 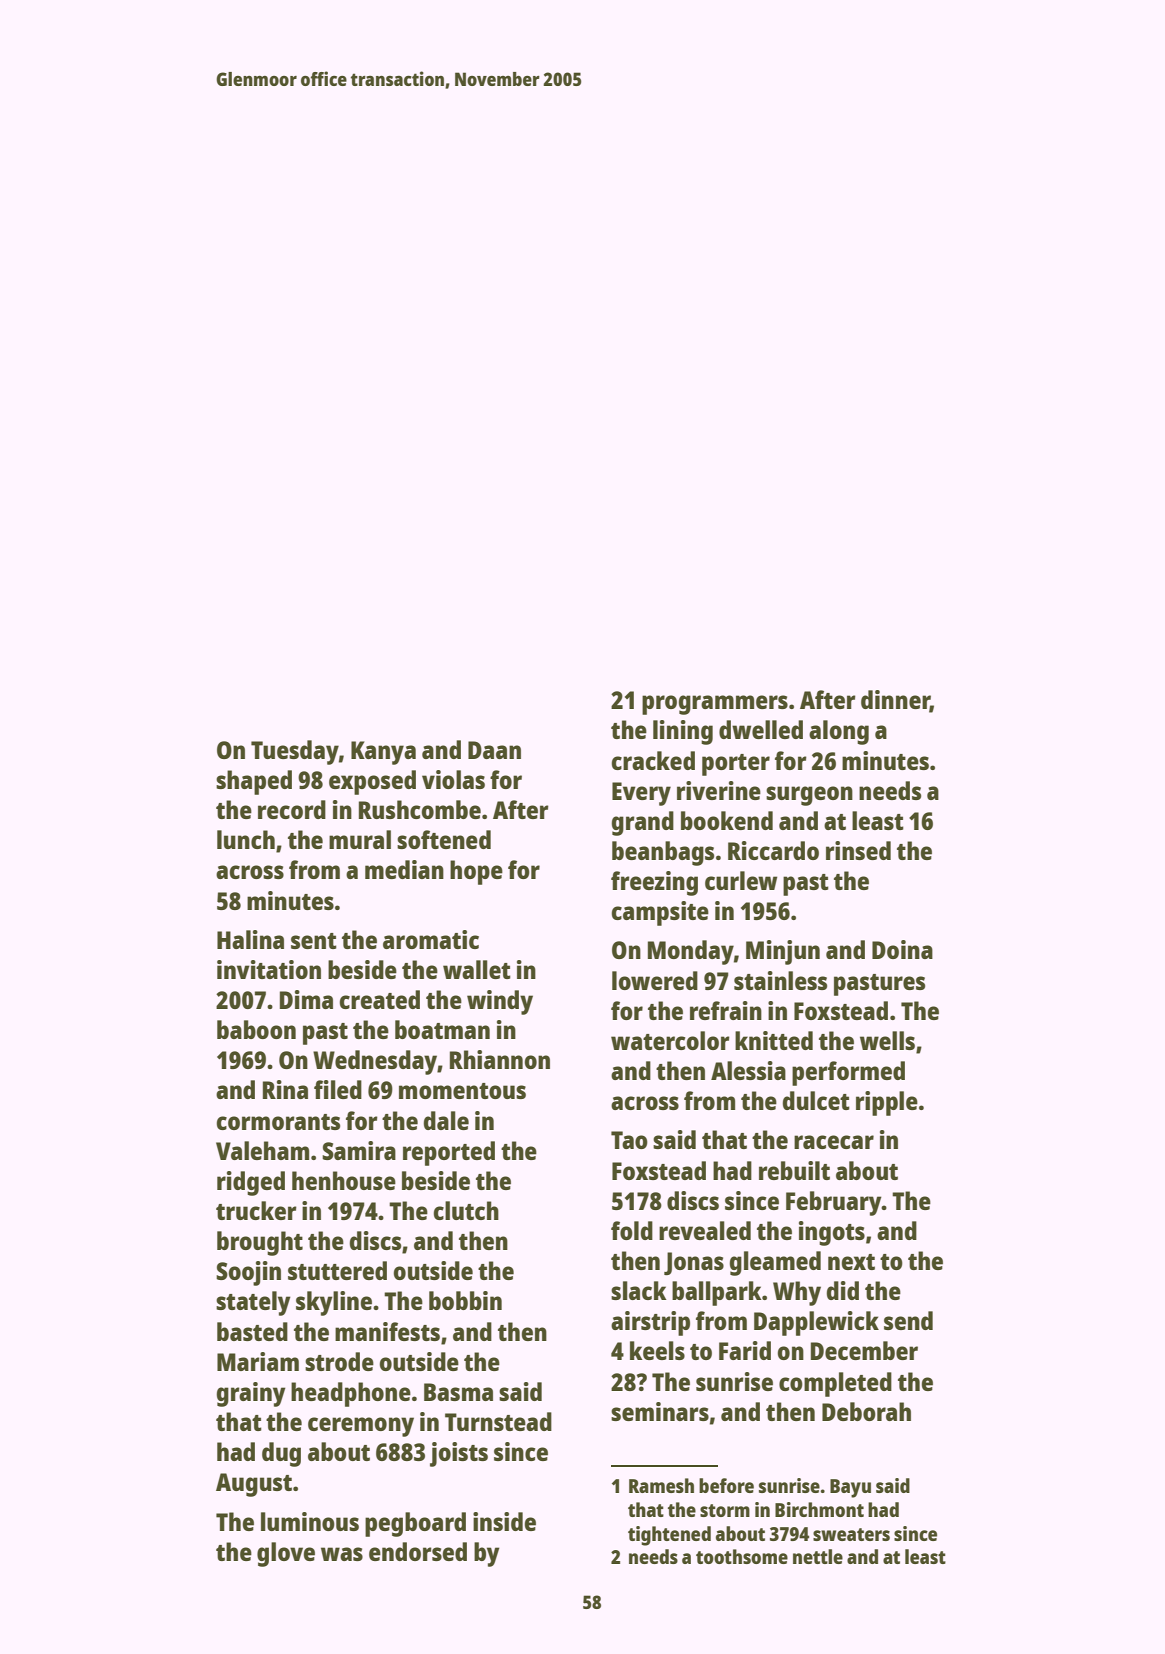 I want to click on henhouse, so click(x=344, y=1180).
